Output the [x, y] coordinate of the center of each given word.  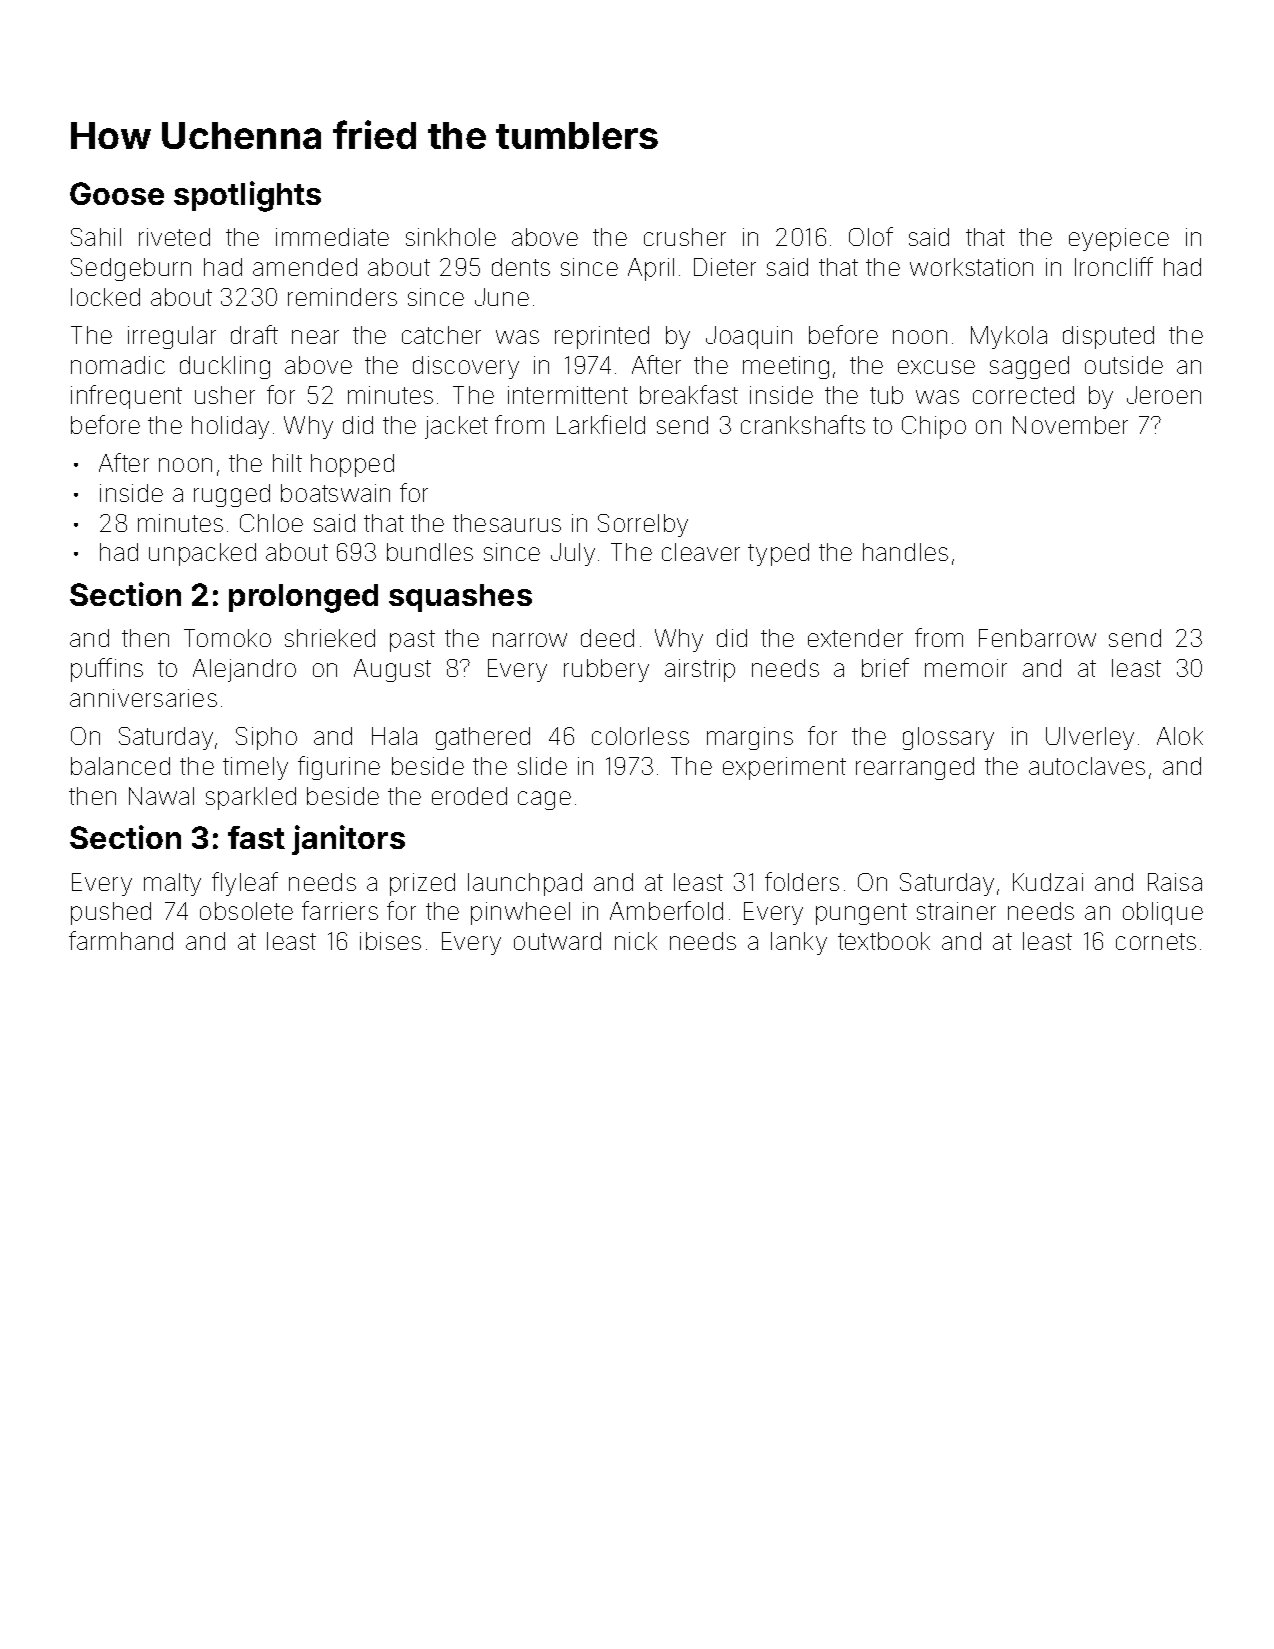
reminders [342, 297]
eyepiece [1119, 239]
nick [636, 941]
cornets [1156, 941]
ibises [390, 941]
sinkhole [451, 237]
